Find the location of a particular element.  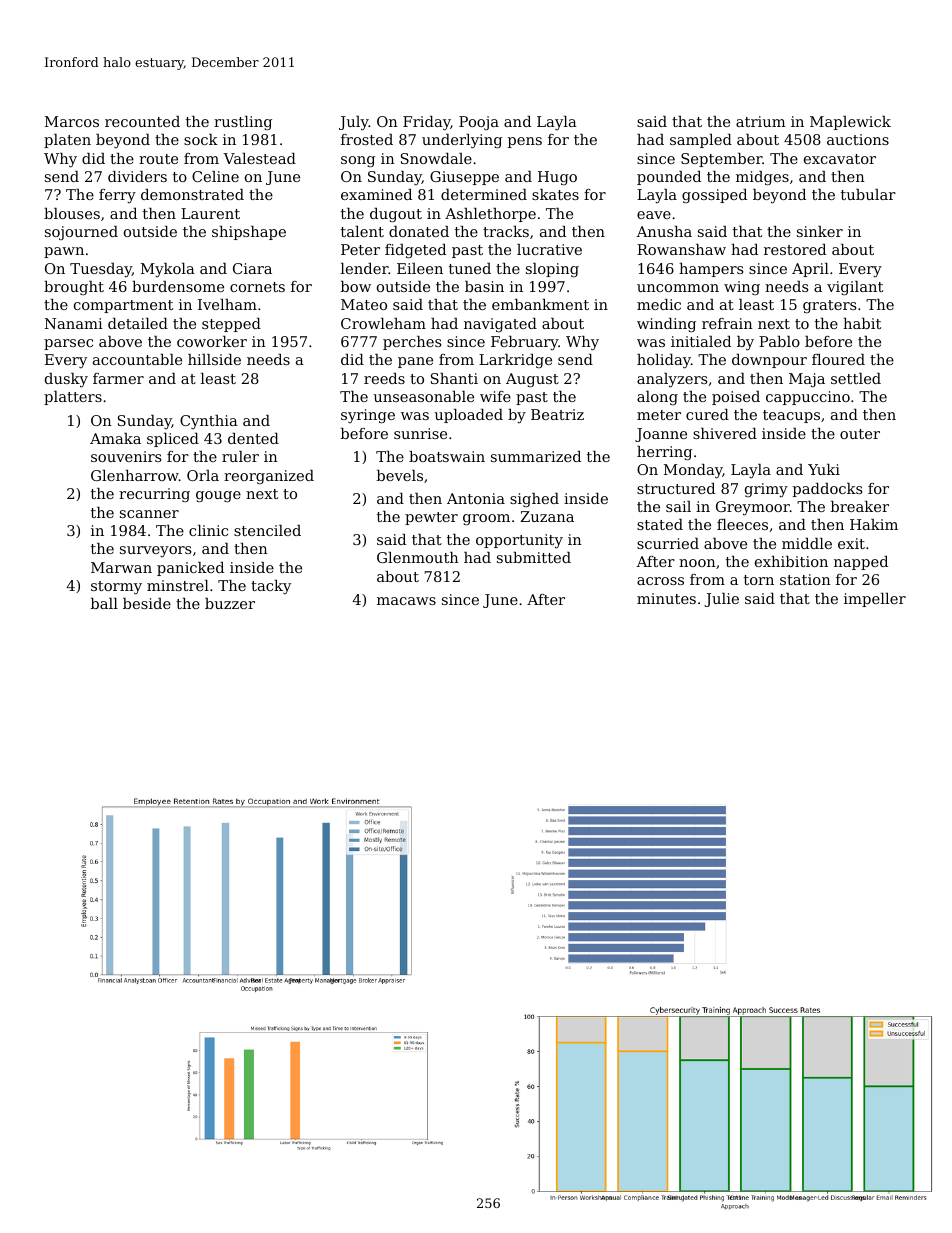

macaws is located at coordinates (406, 601).
